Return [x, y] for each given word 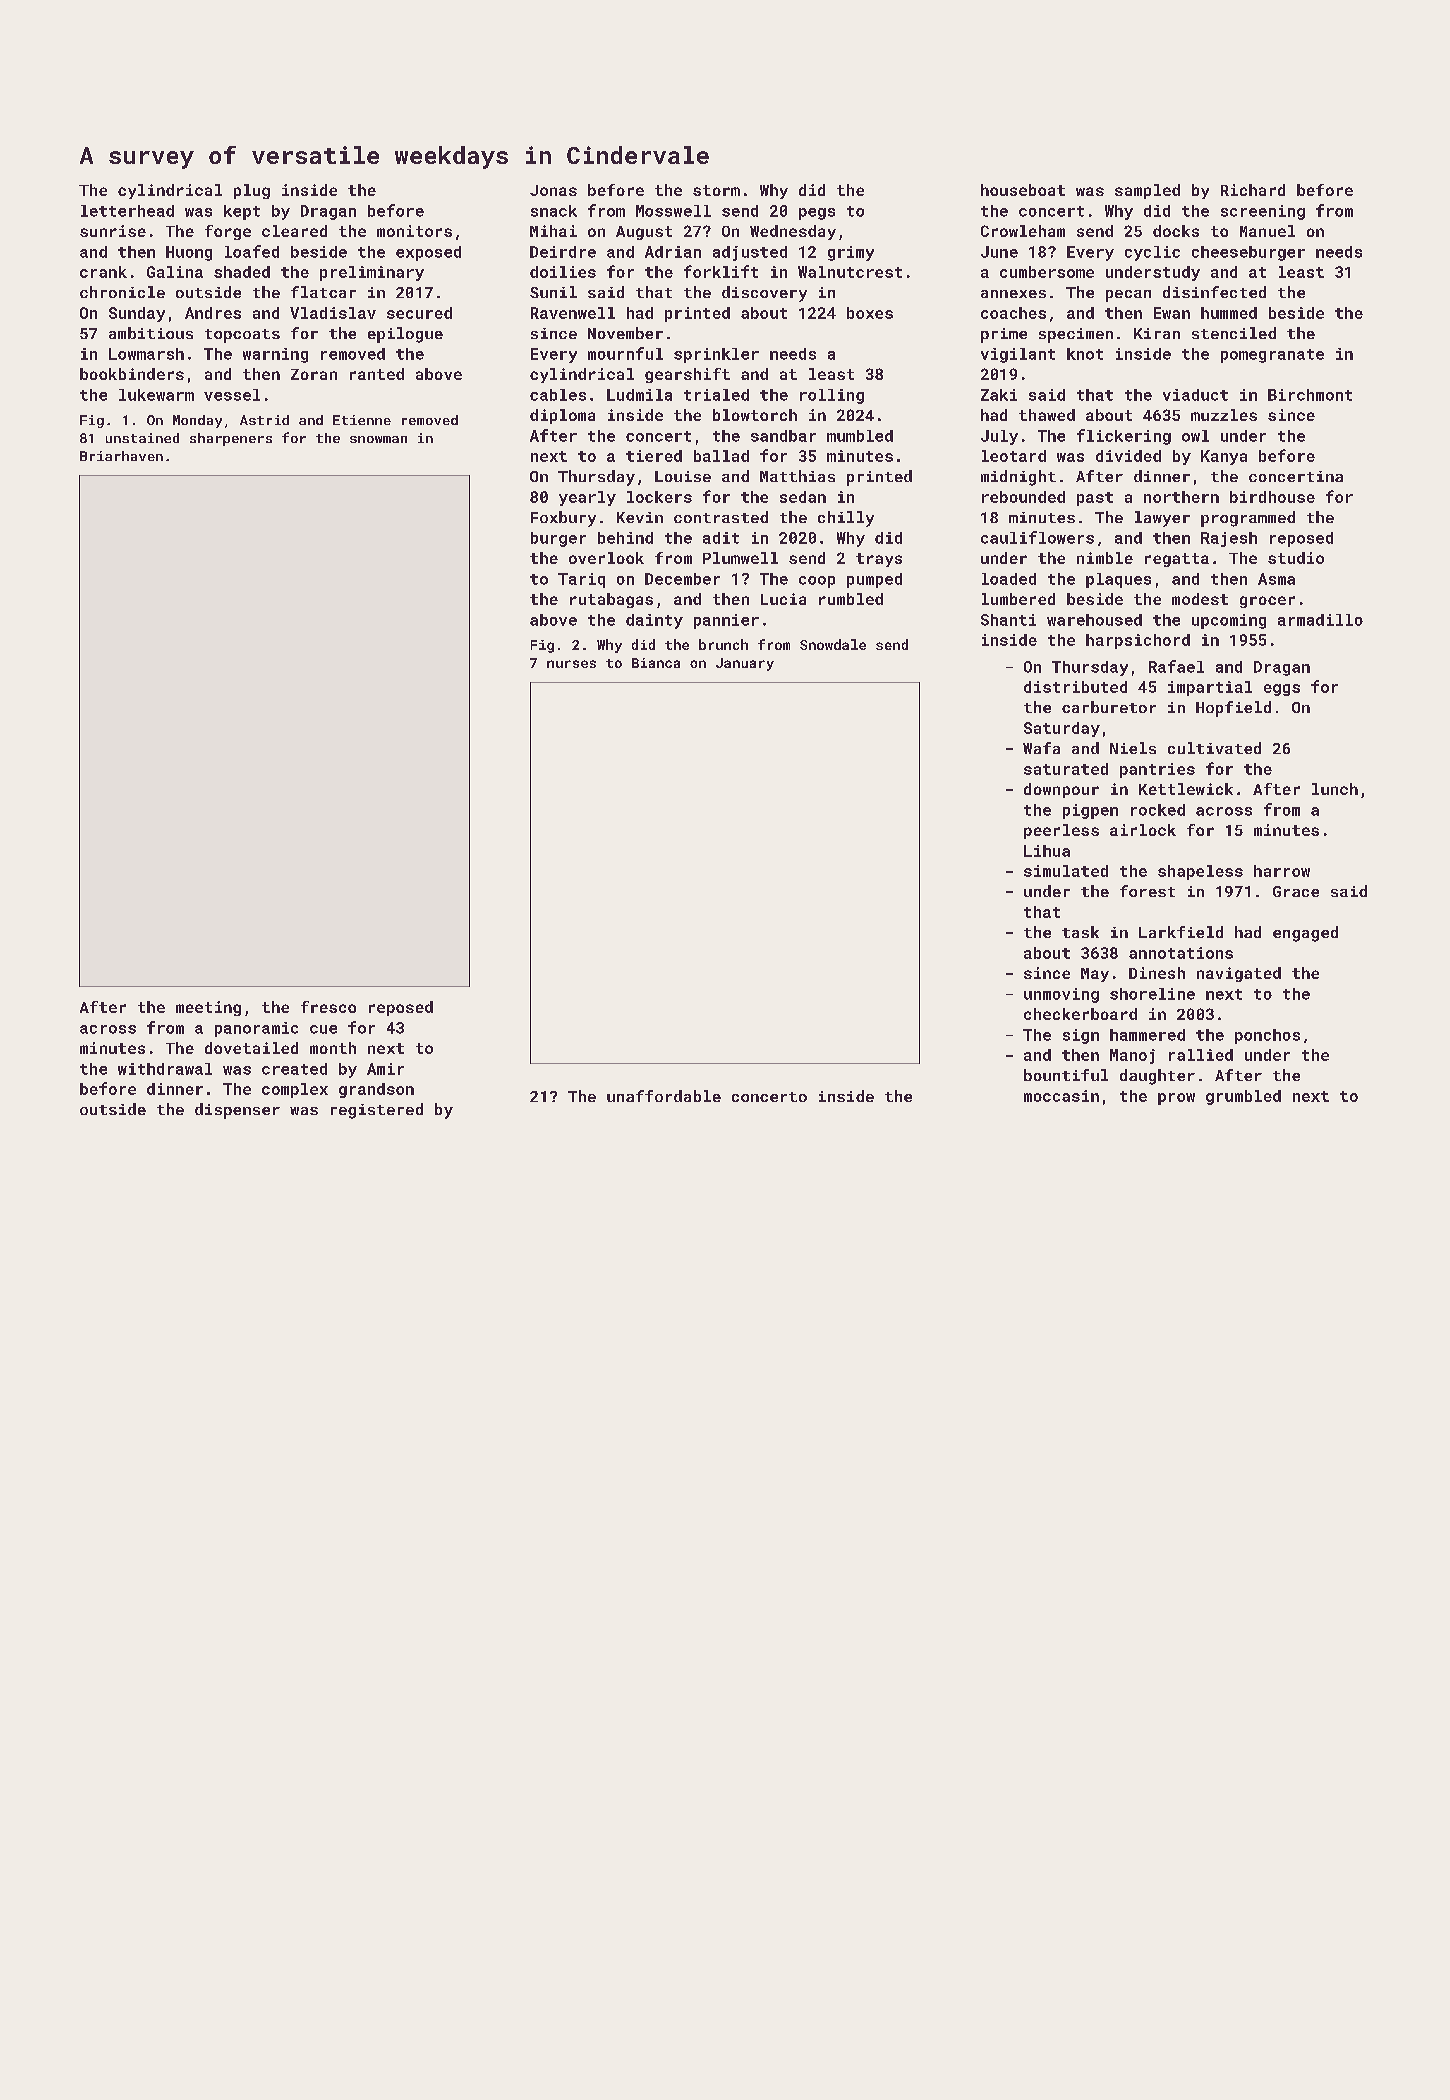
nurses [571, 664]
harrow [1282, 871]
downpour [1061, 790]
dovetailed [251, 1048]
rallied [1201, 1055]
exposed [428, 253]
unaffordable [664, 1096]
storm [716, 190]
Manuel [1267, 231]
